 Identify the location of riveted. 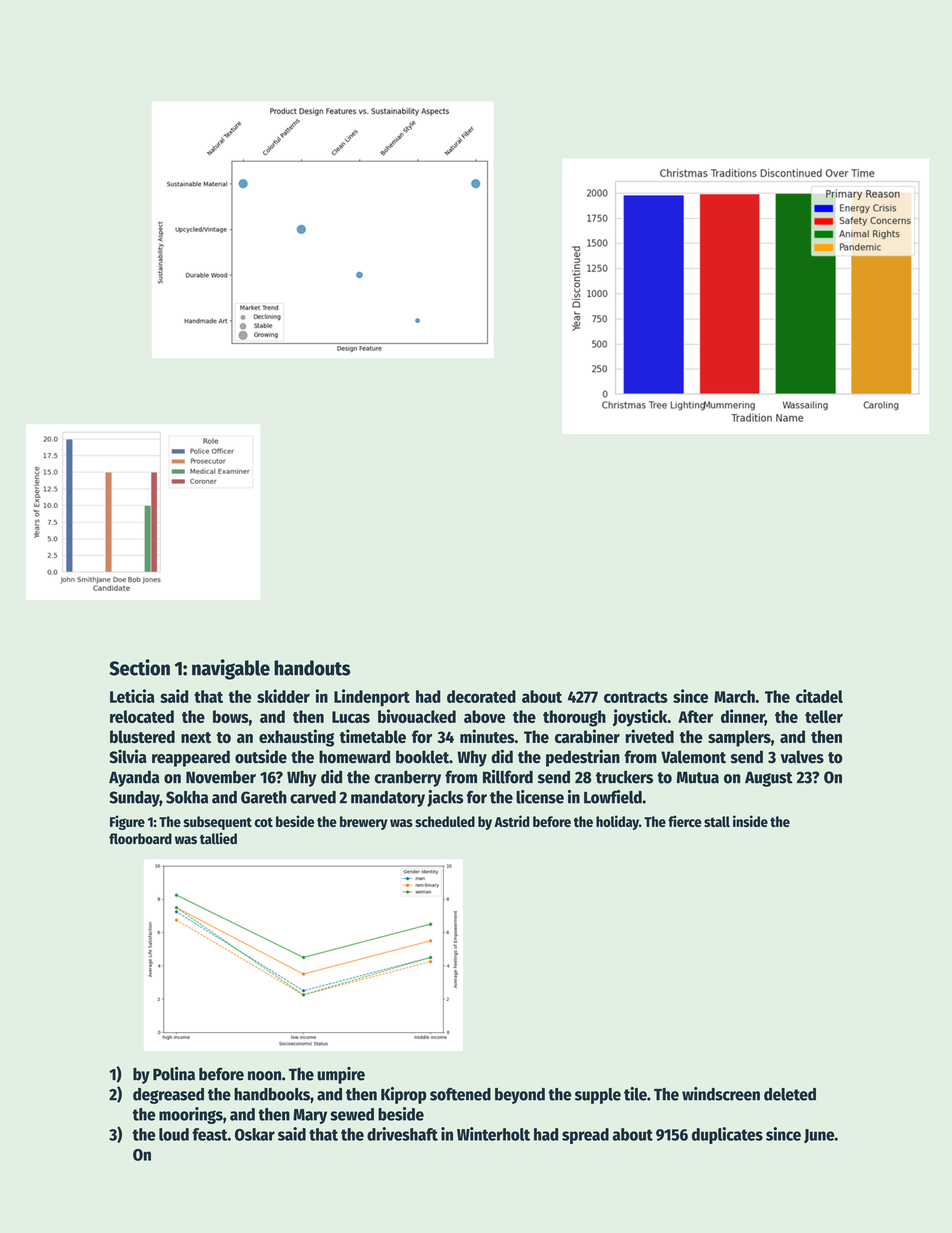
(650, 736).
